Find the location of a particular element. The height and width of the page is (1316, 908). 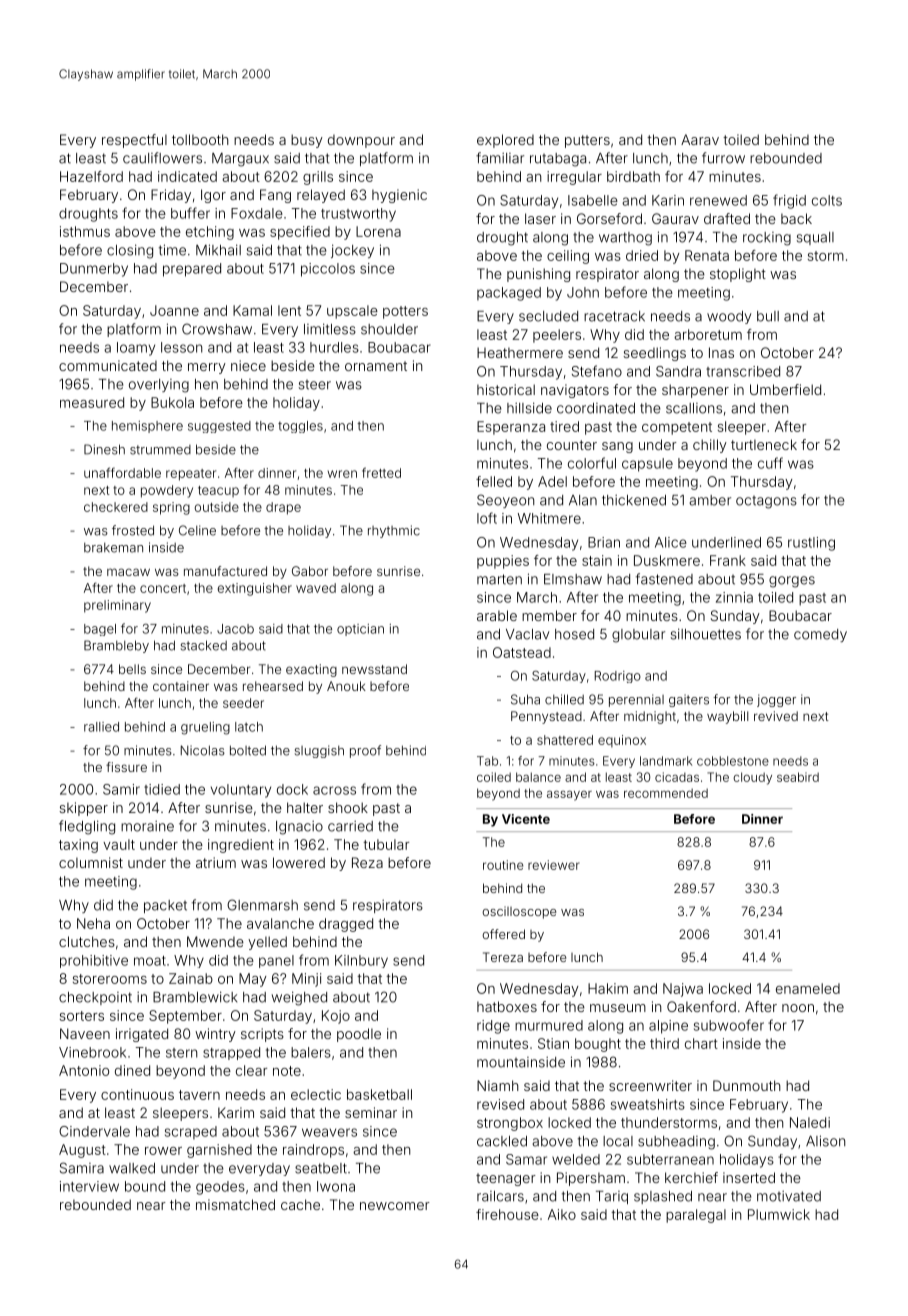

prepared is located at coordinates (192, 270).
